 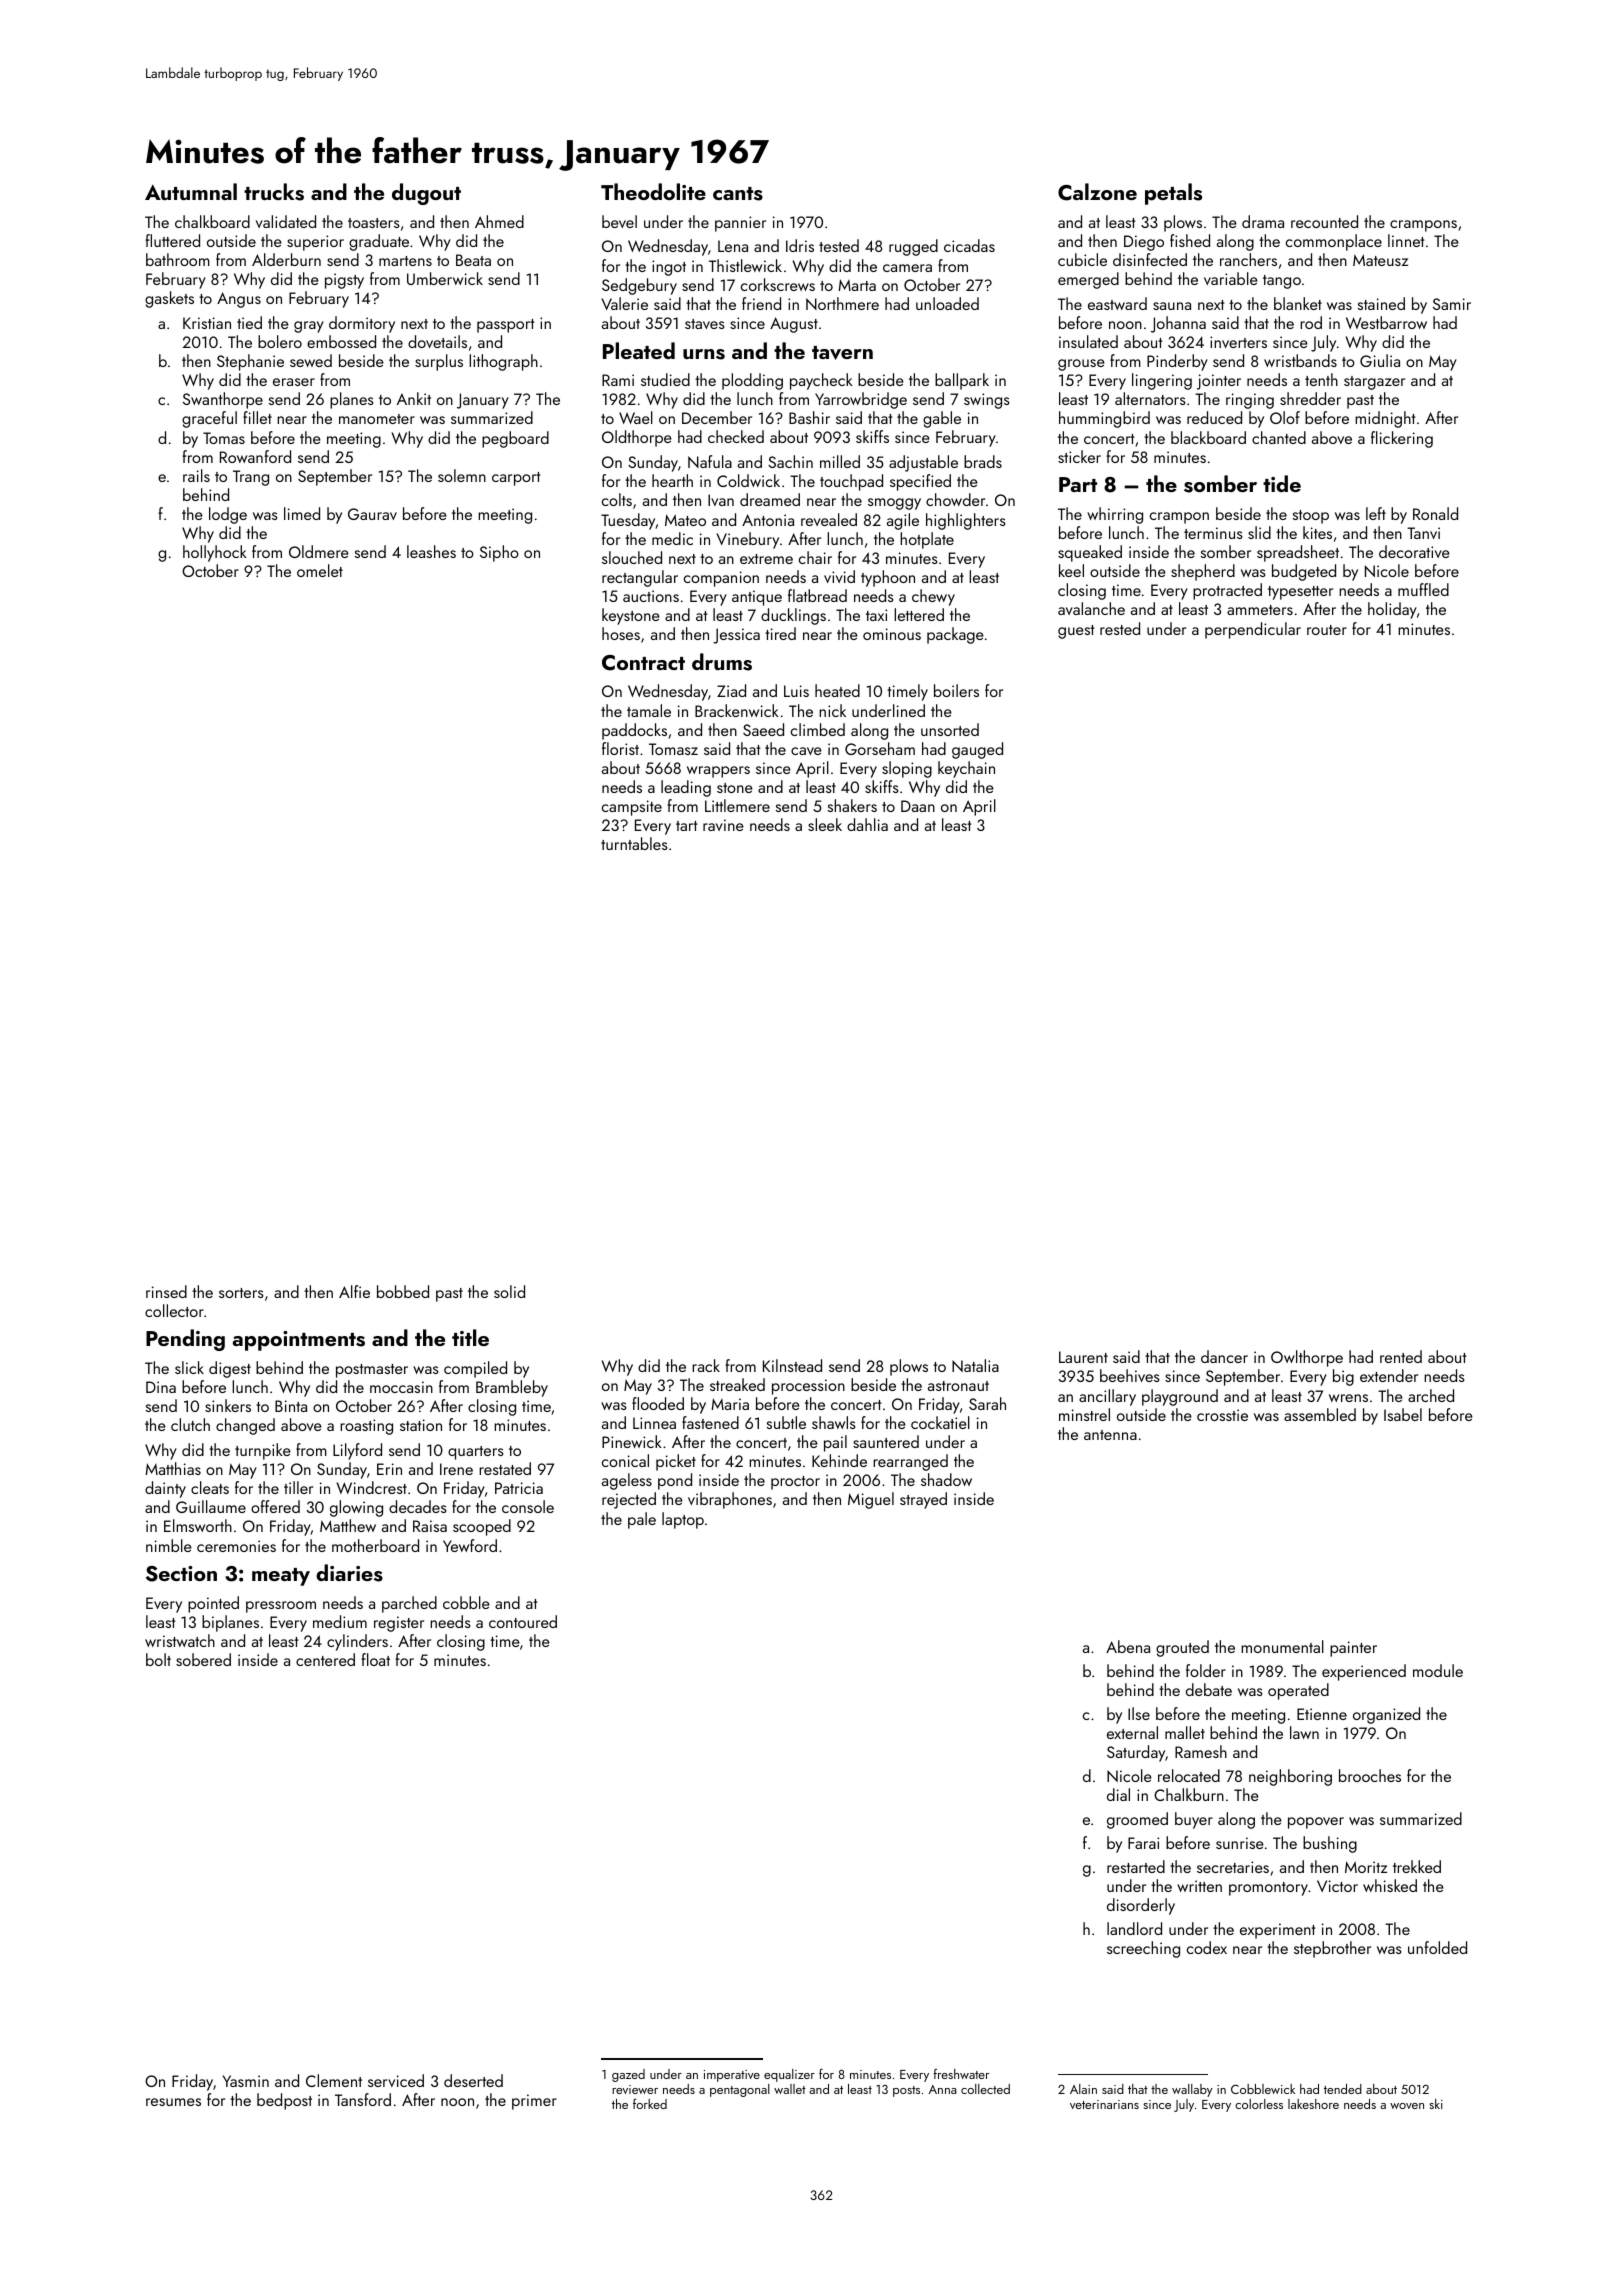 What do you see at coordinates (1219, 382) in the image?
I see `jointer` at bounding box center [1219, 382].
